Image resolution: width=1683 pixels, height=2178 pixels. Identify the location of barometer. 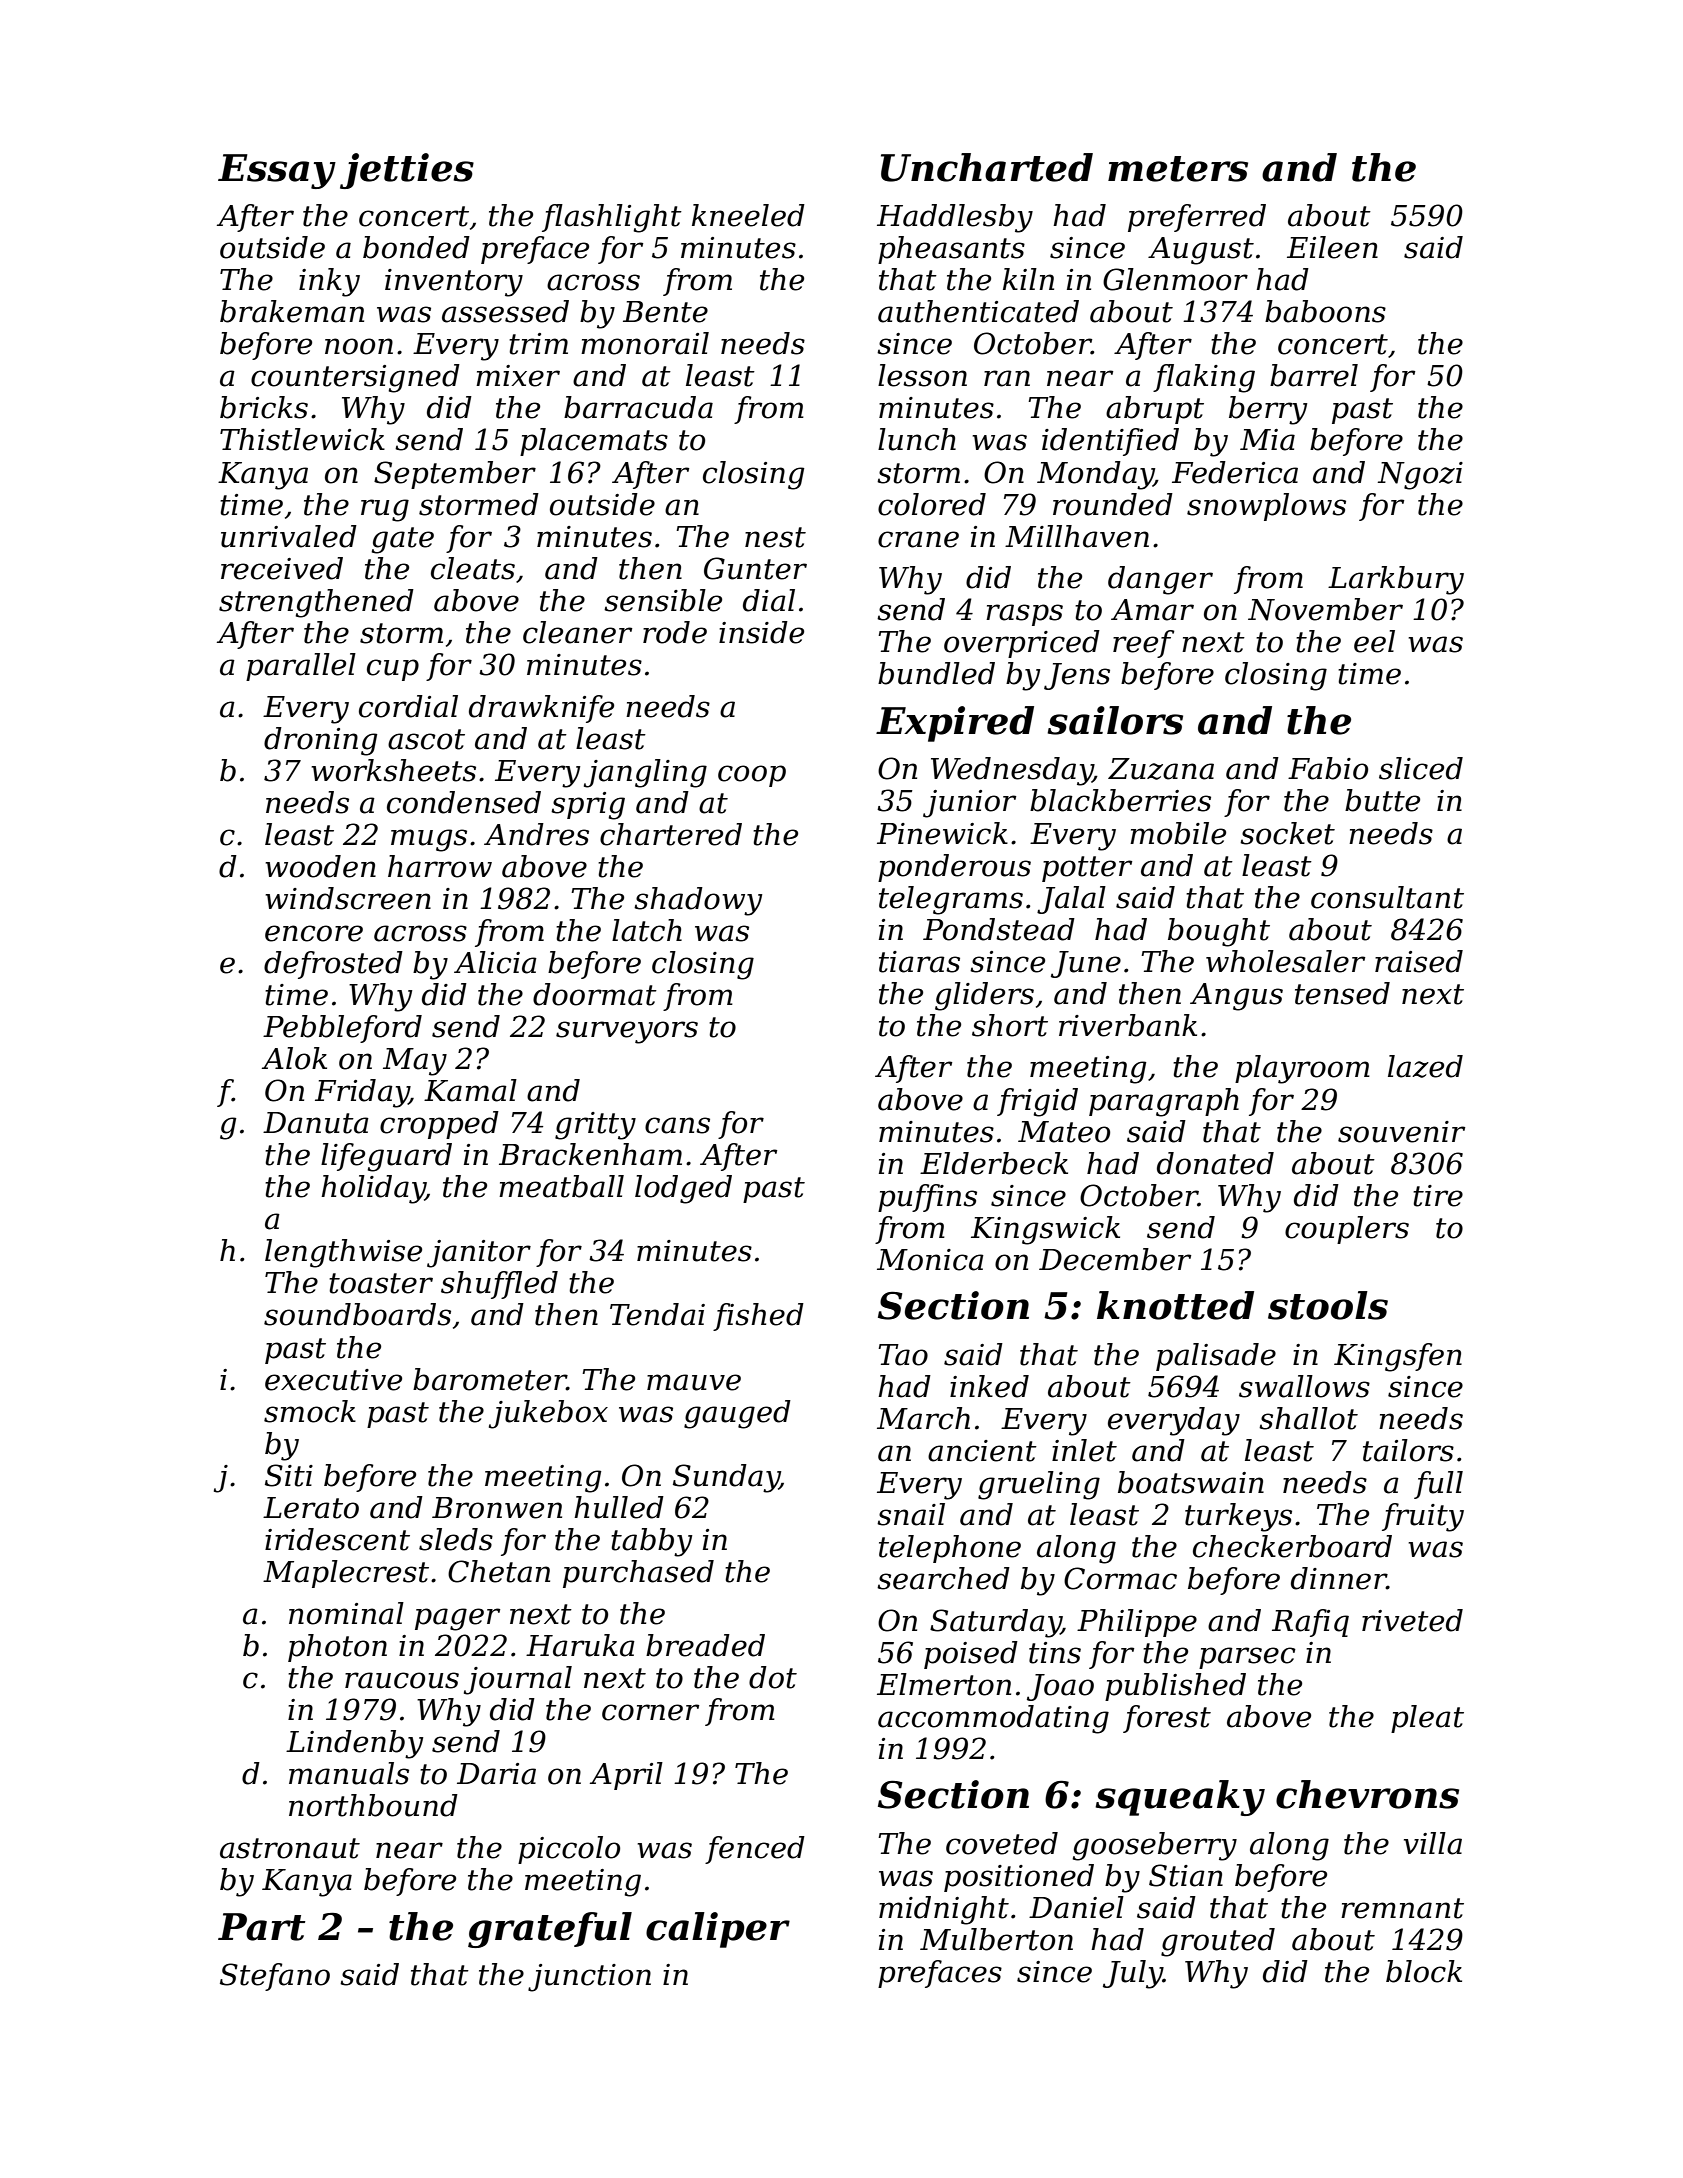
(490, 1379).
